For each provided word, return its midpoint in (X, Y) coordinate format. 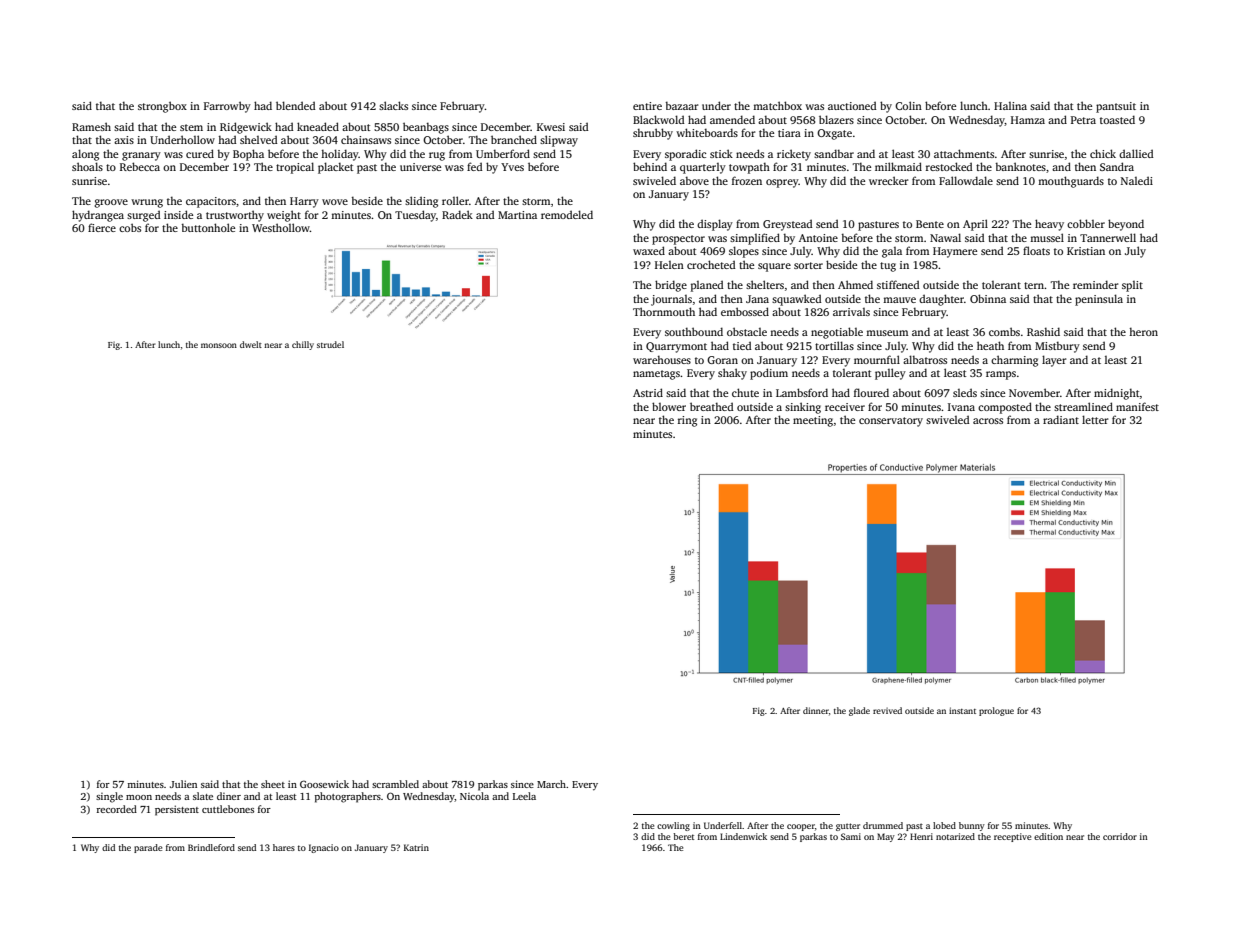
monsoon (219, 345)
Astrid (648, 392)
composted (1005, 408)
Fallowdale (966, 180)
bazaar (682, 105)
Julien (183, 784)
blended (296, 105)
